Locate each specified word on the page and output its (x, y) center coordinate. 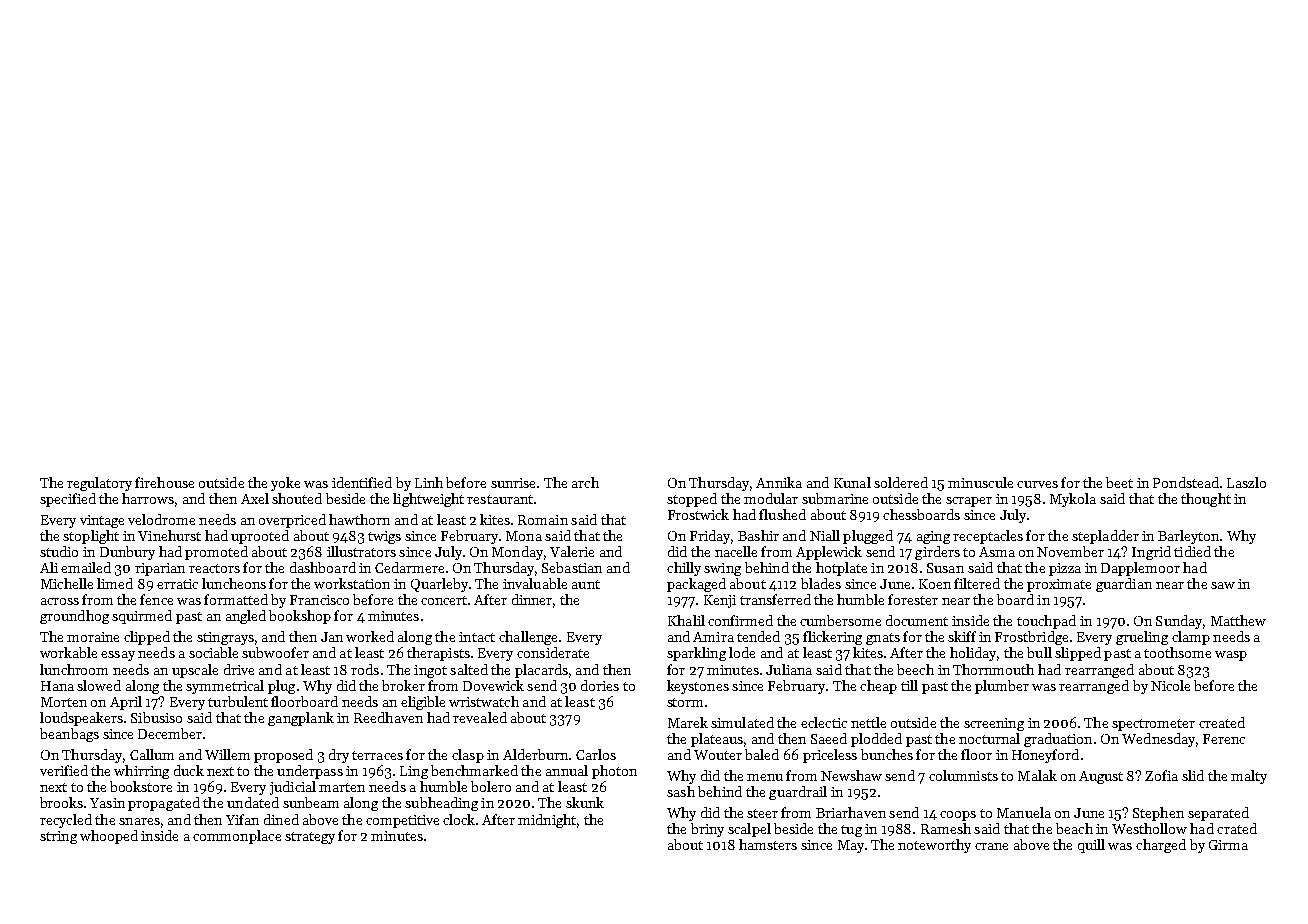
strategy (310, 838)
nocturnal (989, 738)
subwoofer (275, 652)
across (60, 601)
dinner (532, 599)
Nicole (1170, 685)
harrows (148, 498)
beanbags (69, 735)
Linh (429, 482)
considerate (553, 652)
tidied (1192, 551)
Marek (688, 722)
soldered (901, 482)
